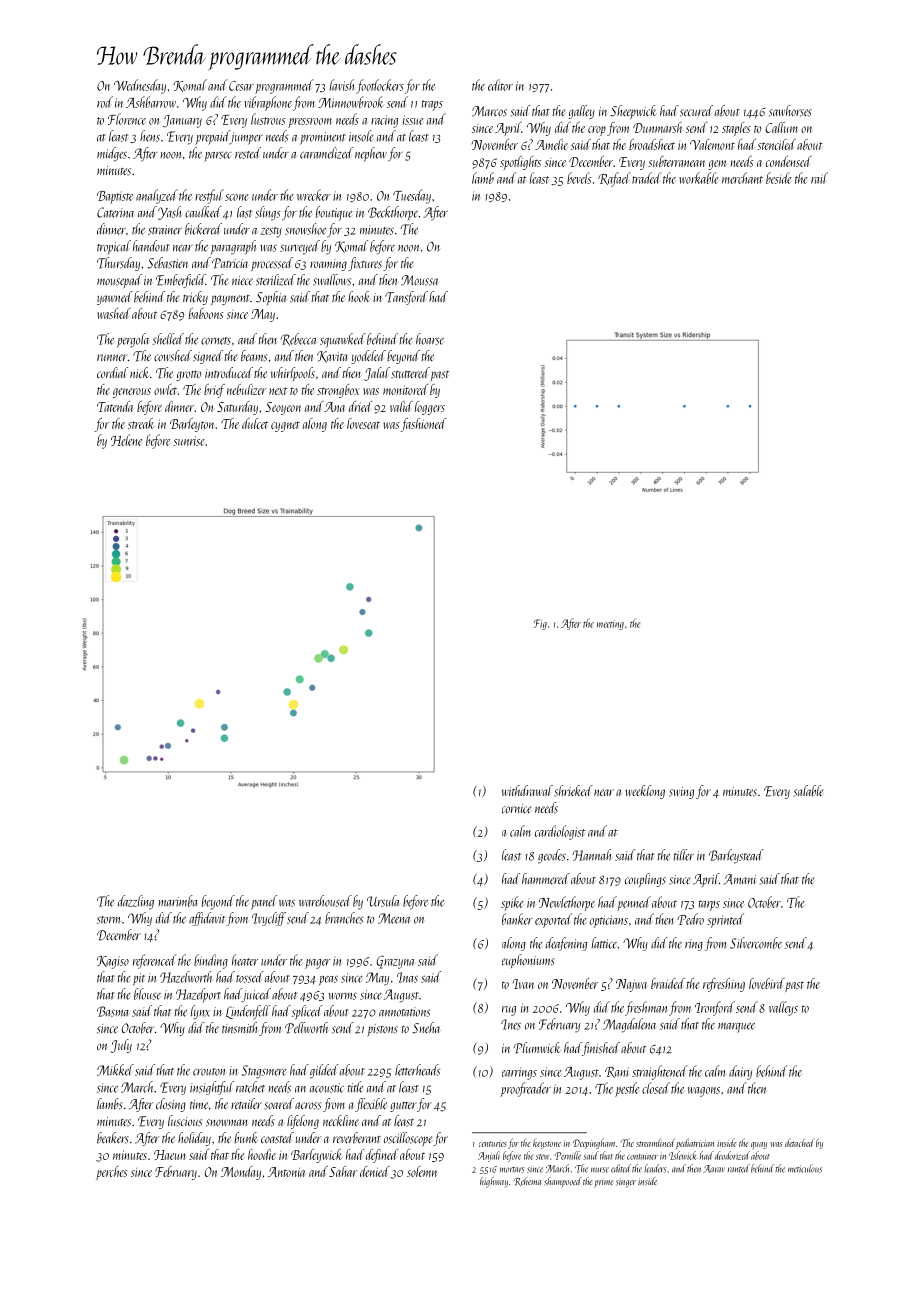  I want to click on fashioned, so click(423, 425).
